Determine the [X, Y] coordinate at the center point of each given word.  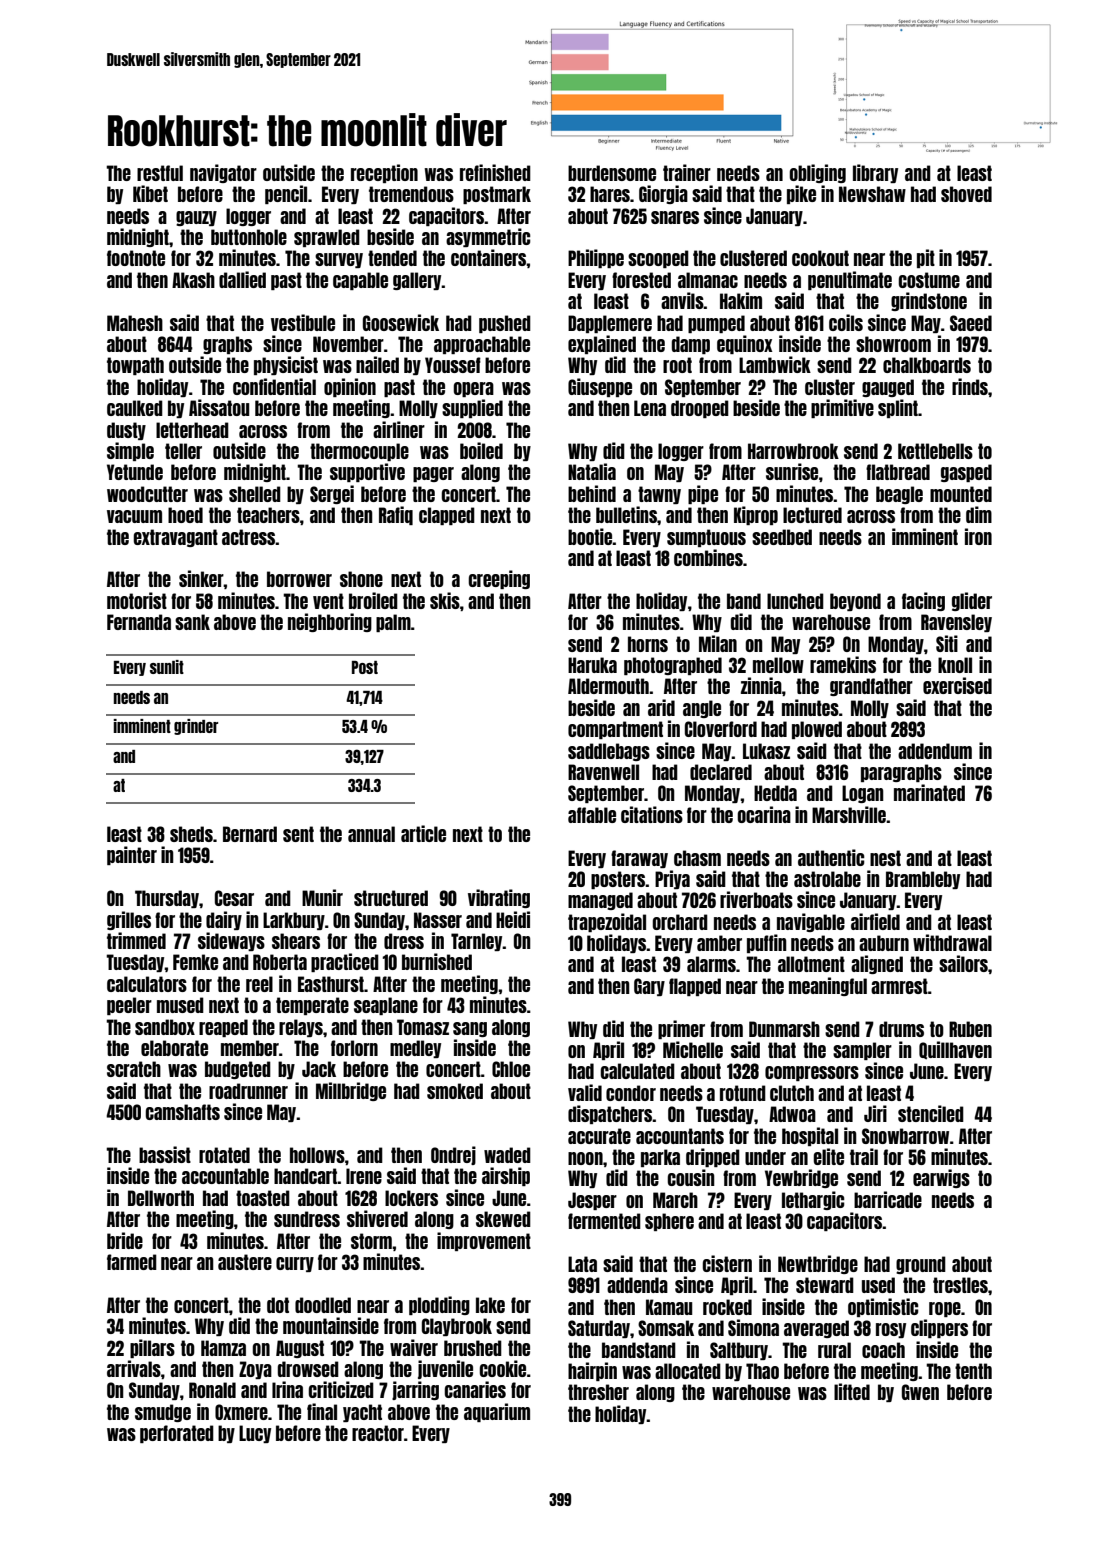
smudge [163, 1413]
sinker [201, 578]
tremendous [411, 194]
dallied [242, 279]
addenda [637, 1285]
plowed [817, 730]
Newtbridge [818, 1264]
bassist [165, 1154]
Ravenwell [603, 772]
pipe [703, 494]
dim [979, 514]
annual [371, 834]
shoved [966, 194]
